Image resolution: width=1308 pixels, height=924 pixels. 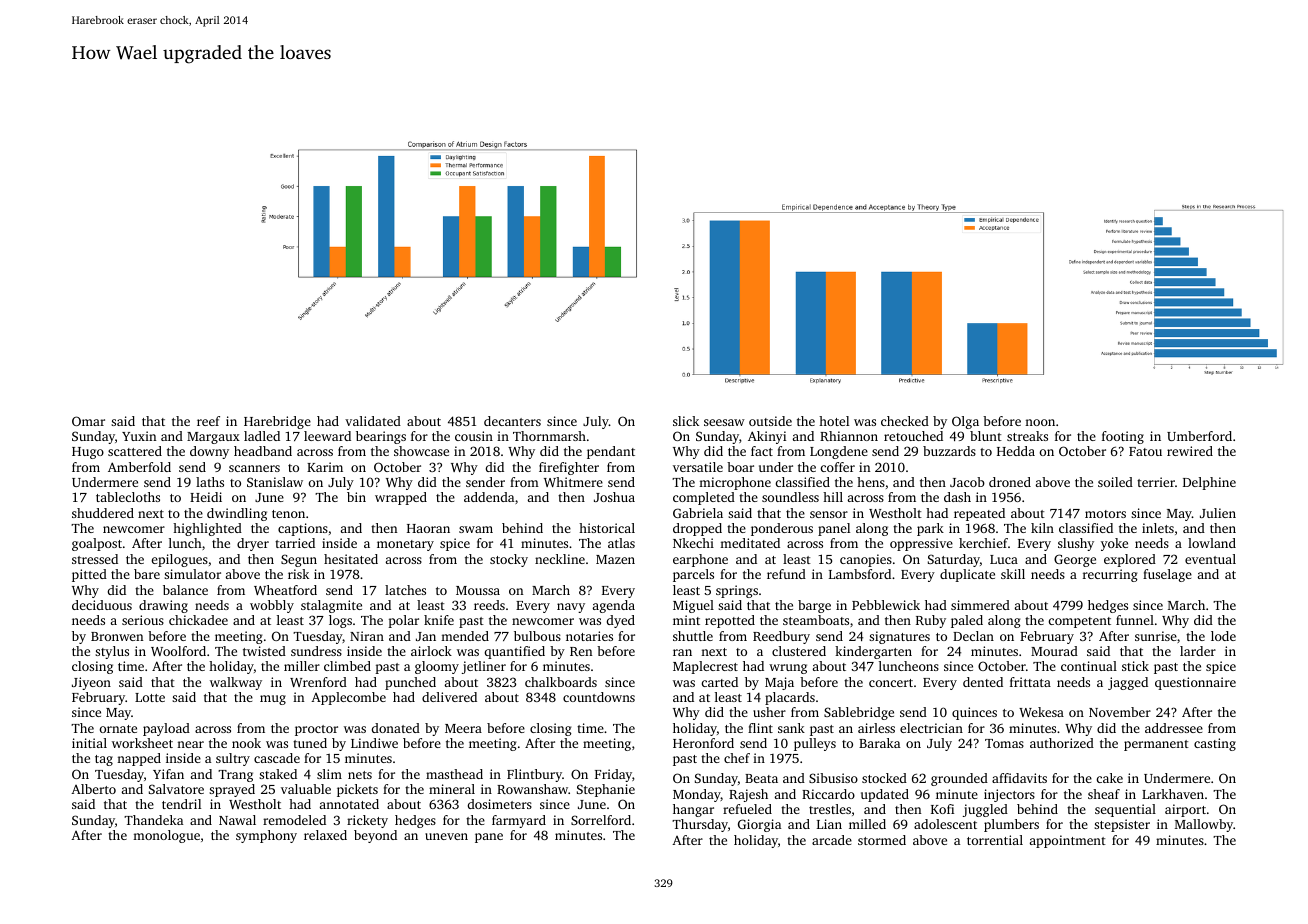 What do you see at coordinates (737, 758) in the page?
I see `chef` at bounding box center [737, 758].
